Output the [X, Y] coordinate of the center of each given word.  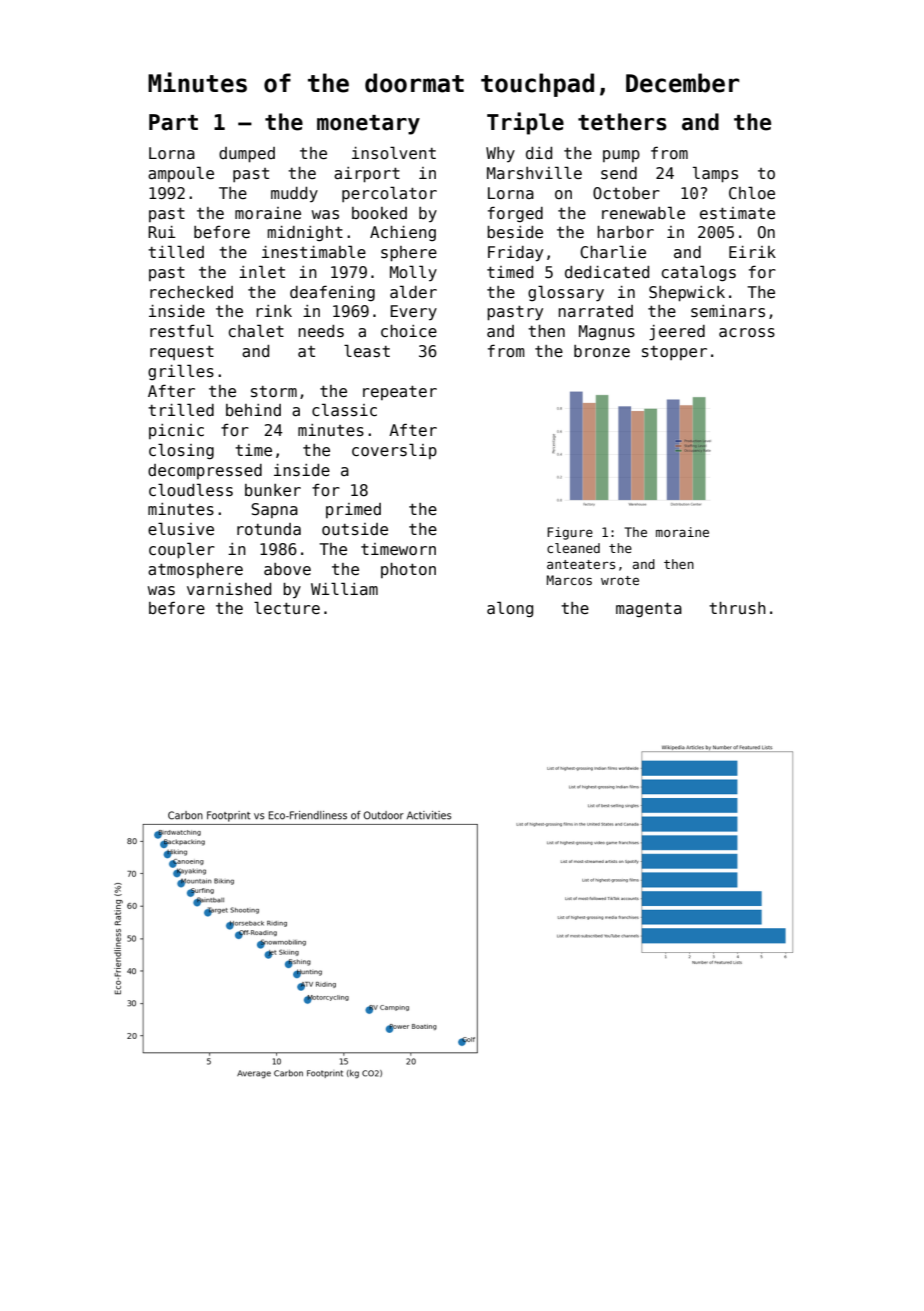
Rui [162, 232]
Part [173, 122]
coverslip [394, 451]
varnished [229, 589]
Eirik [752, 252]
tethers [622, 122]
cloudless [191, 490]
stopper [674, 353]
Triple [525, 123]
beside [515, 232]
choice [409, 331]
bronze [602, 351]
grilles [181, 372]
